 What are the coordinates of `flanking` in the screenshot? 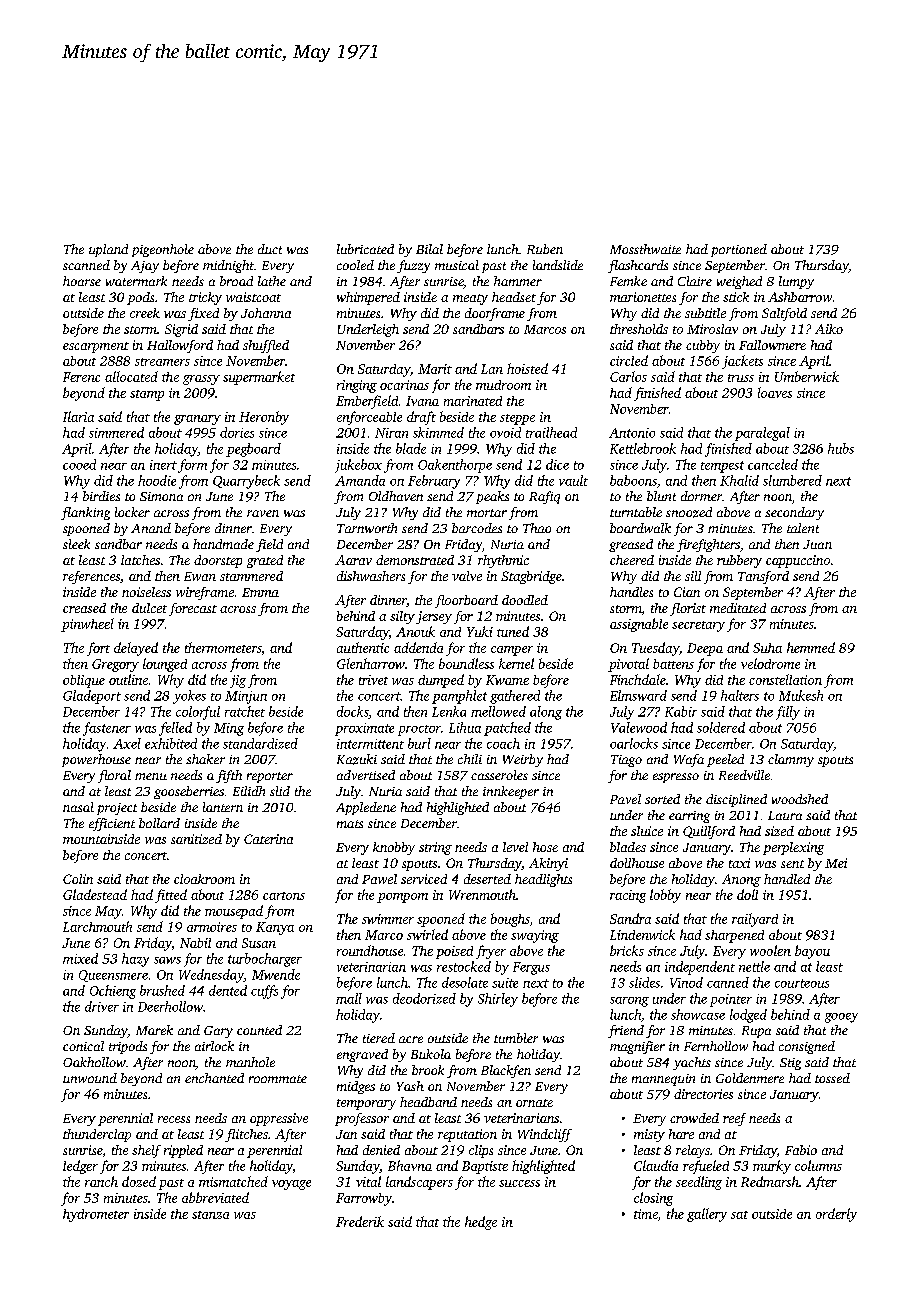 It's located at (85, 513).
